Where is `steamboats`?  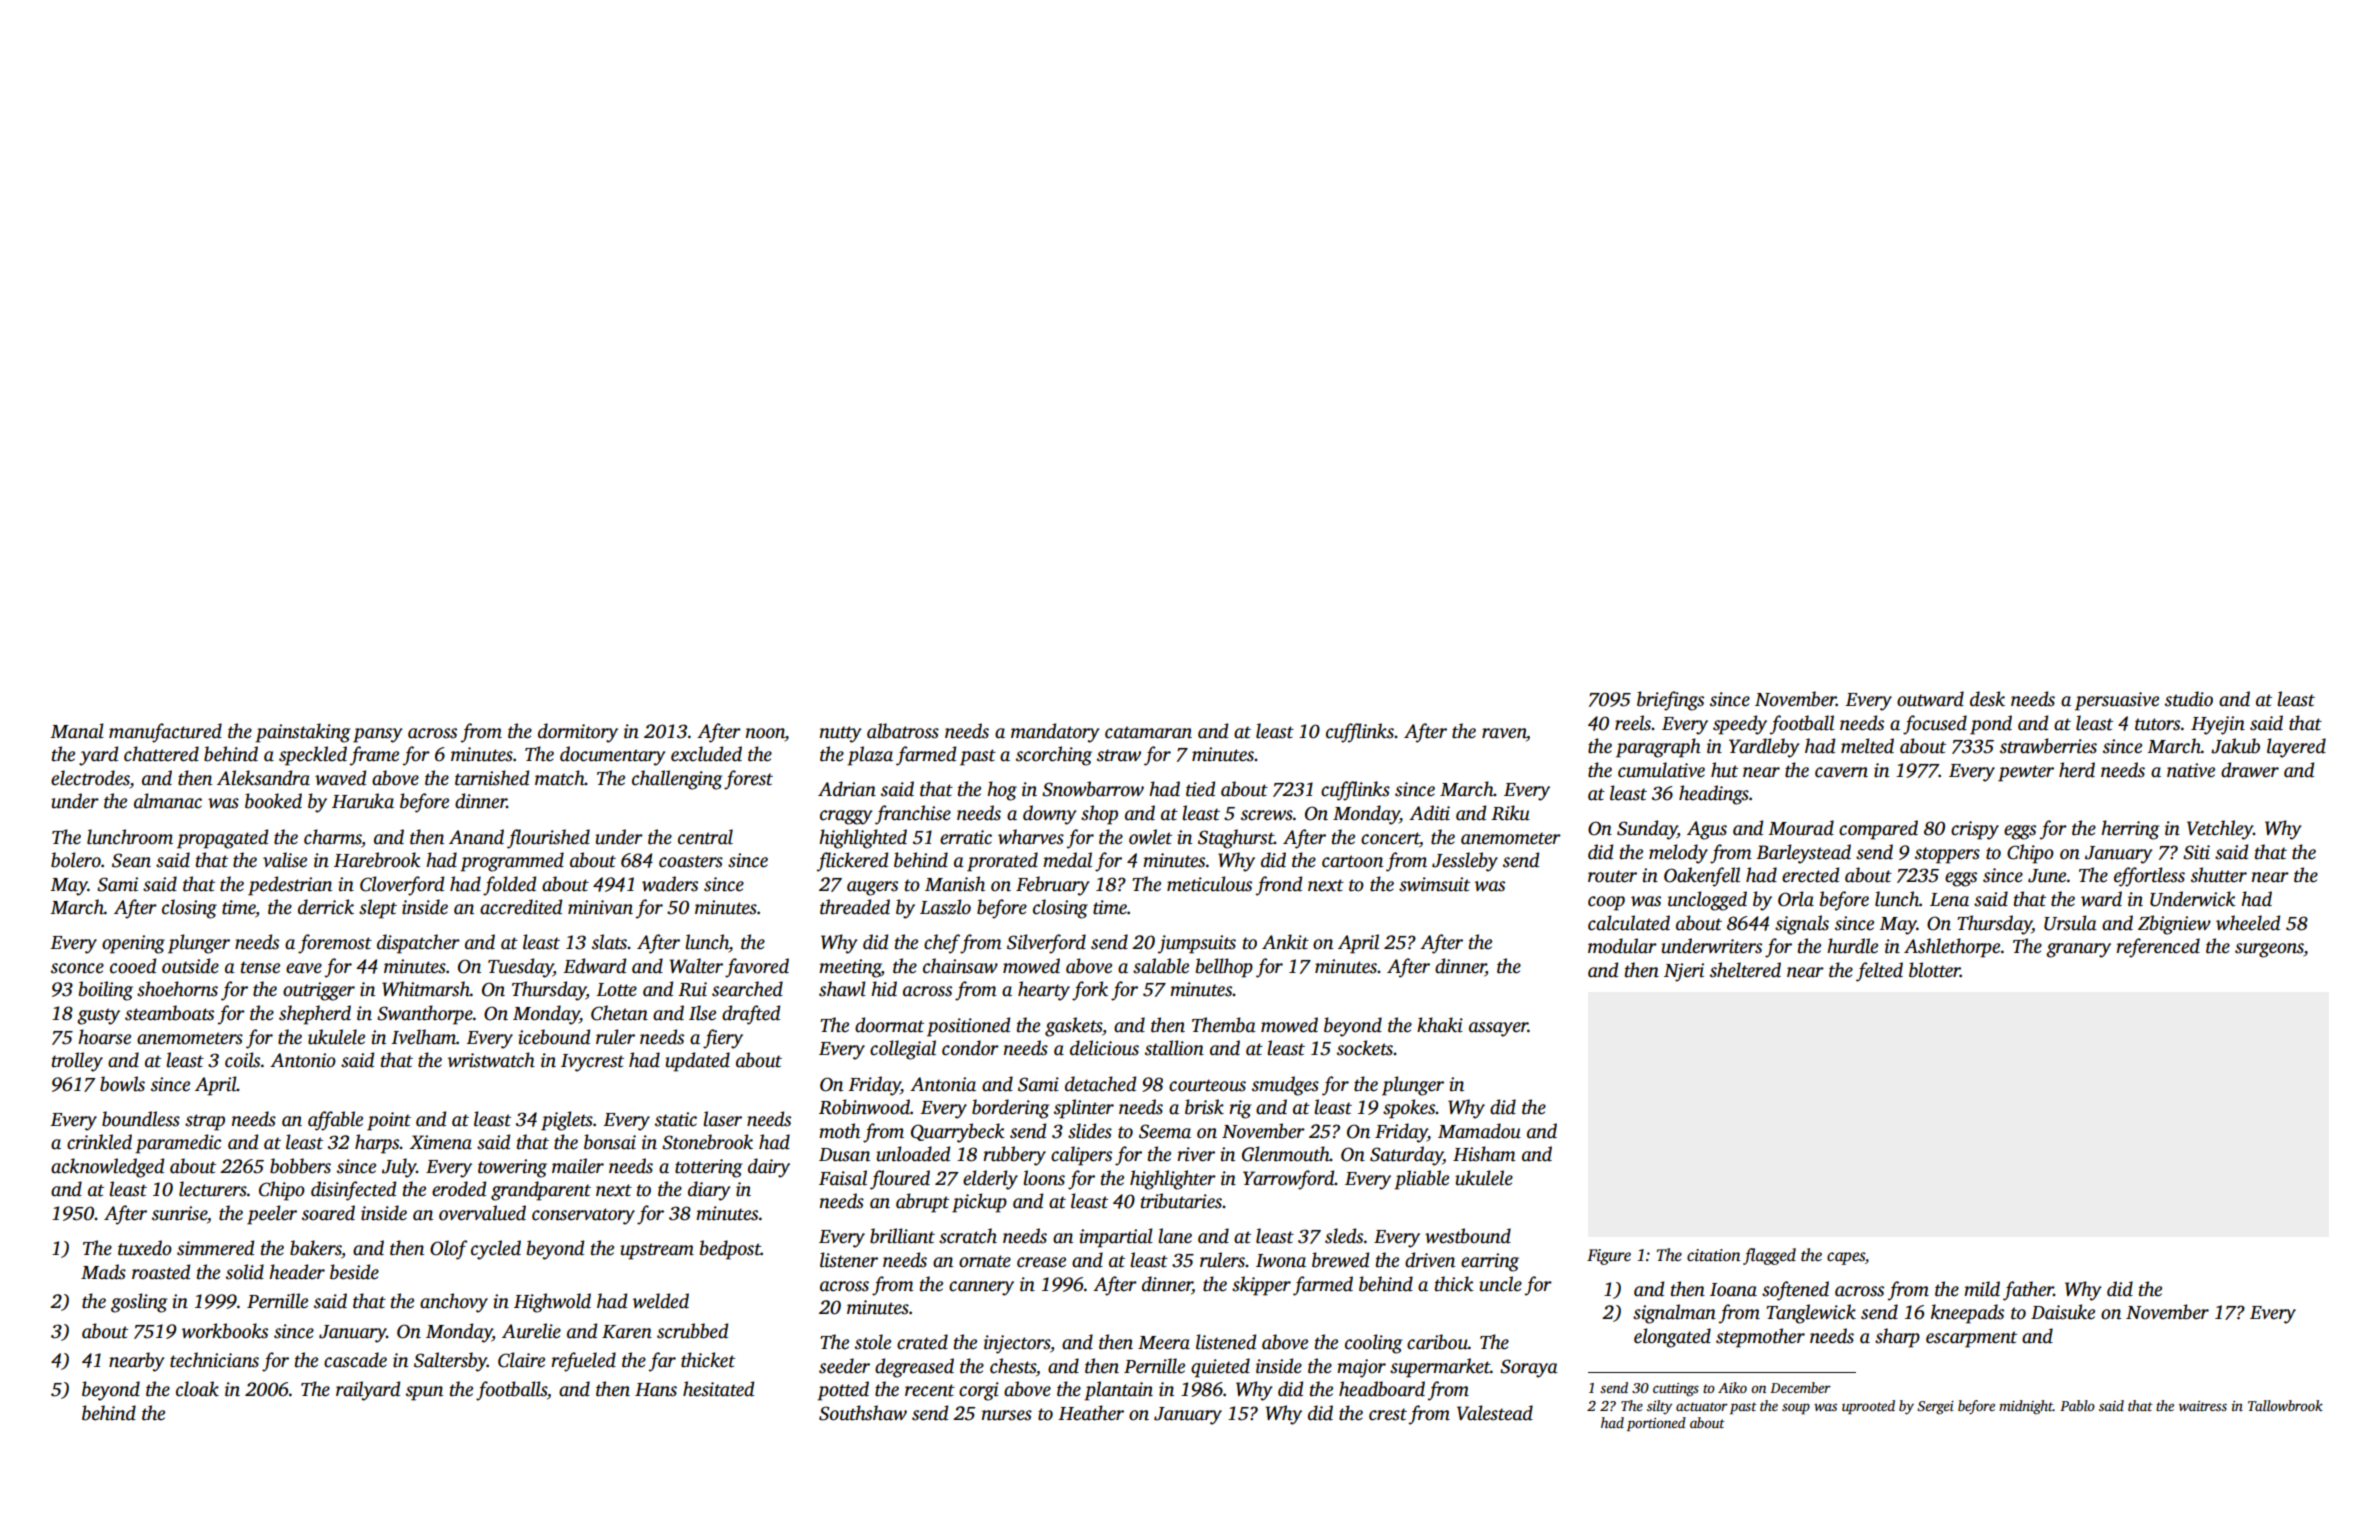
steamboats is located at coordinates (169, 1013).
